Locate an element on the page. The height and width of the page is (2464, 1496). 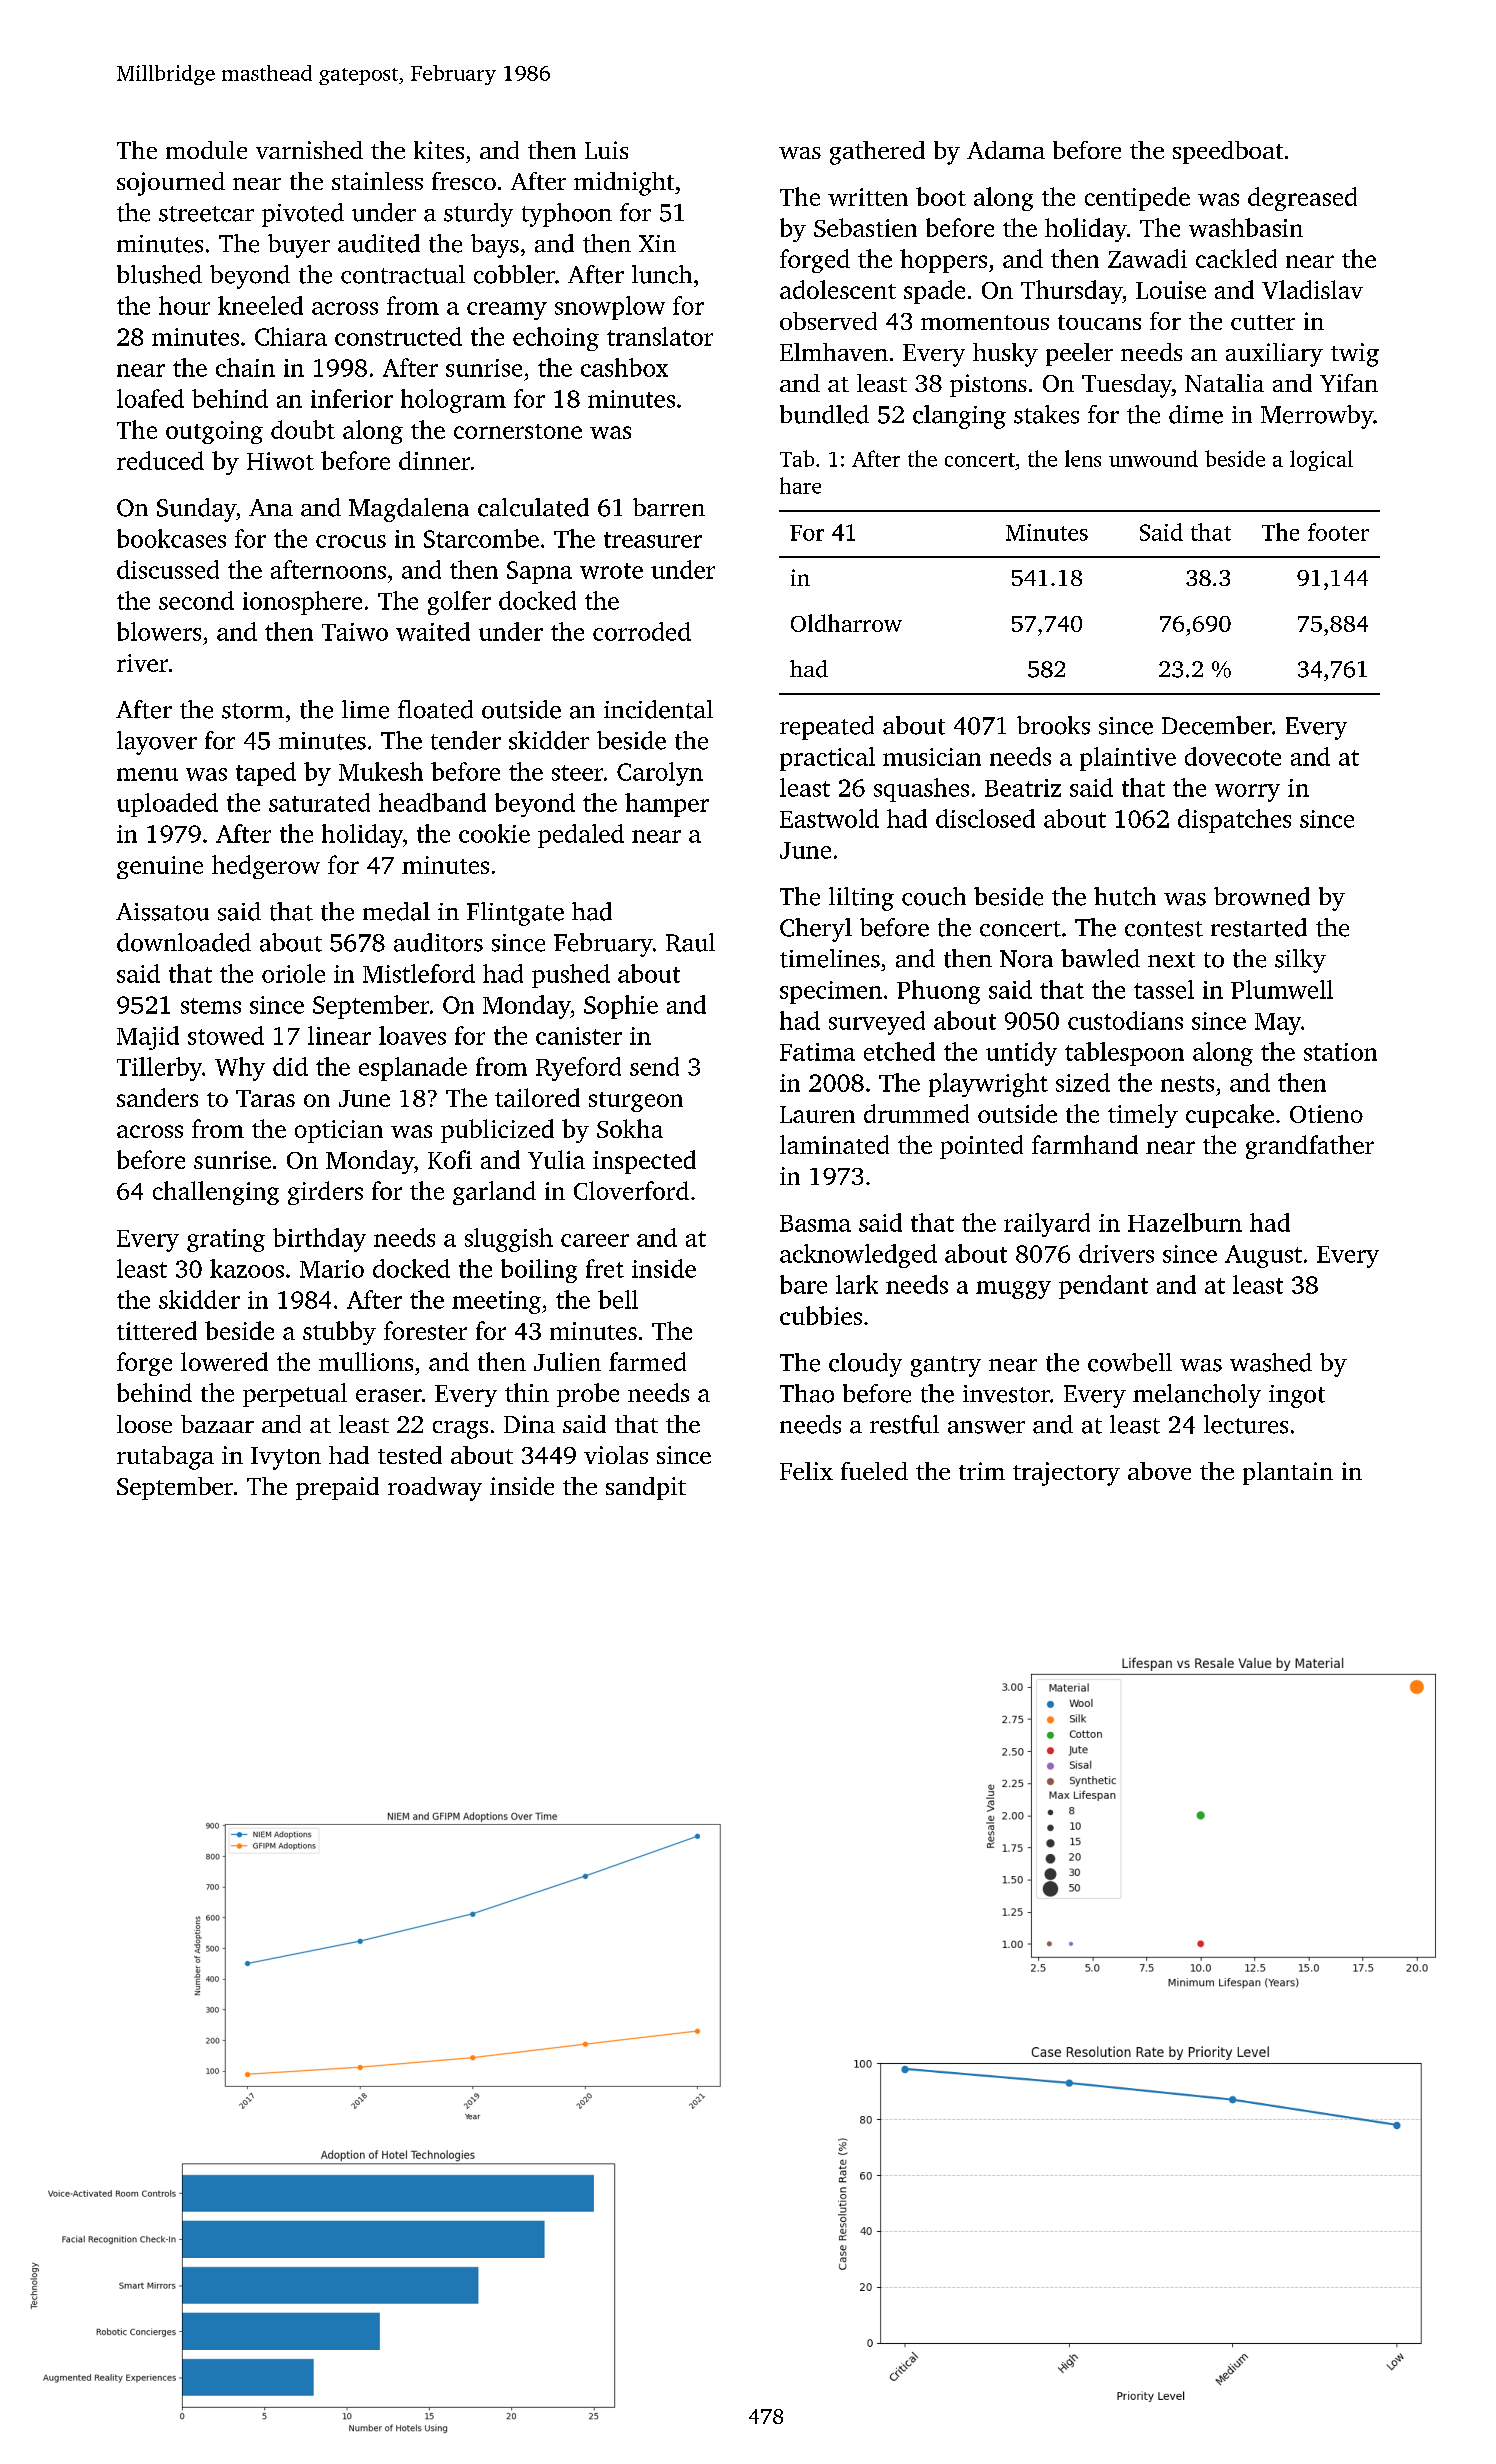
hamper is located at coordinates (667, 805).
